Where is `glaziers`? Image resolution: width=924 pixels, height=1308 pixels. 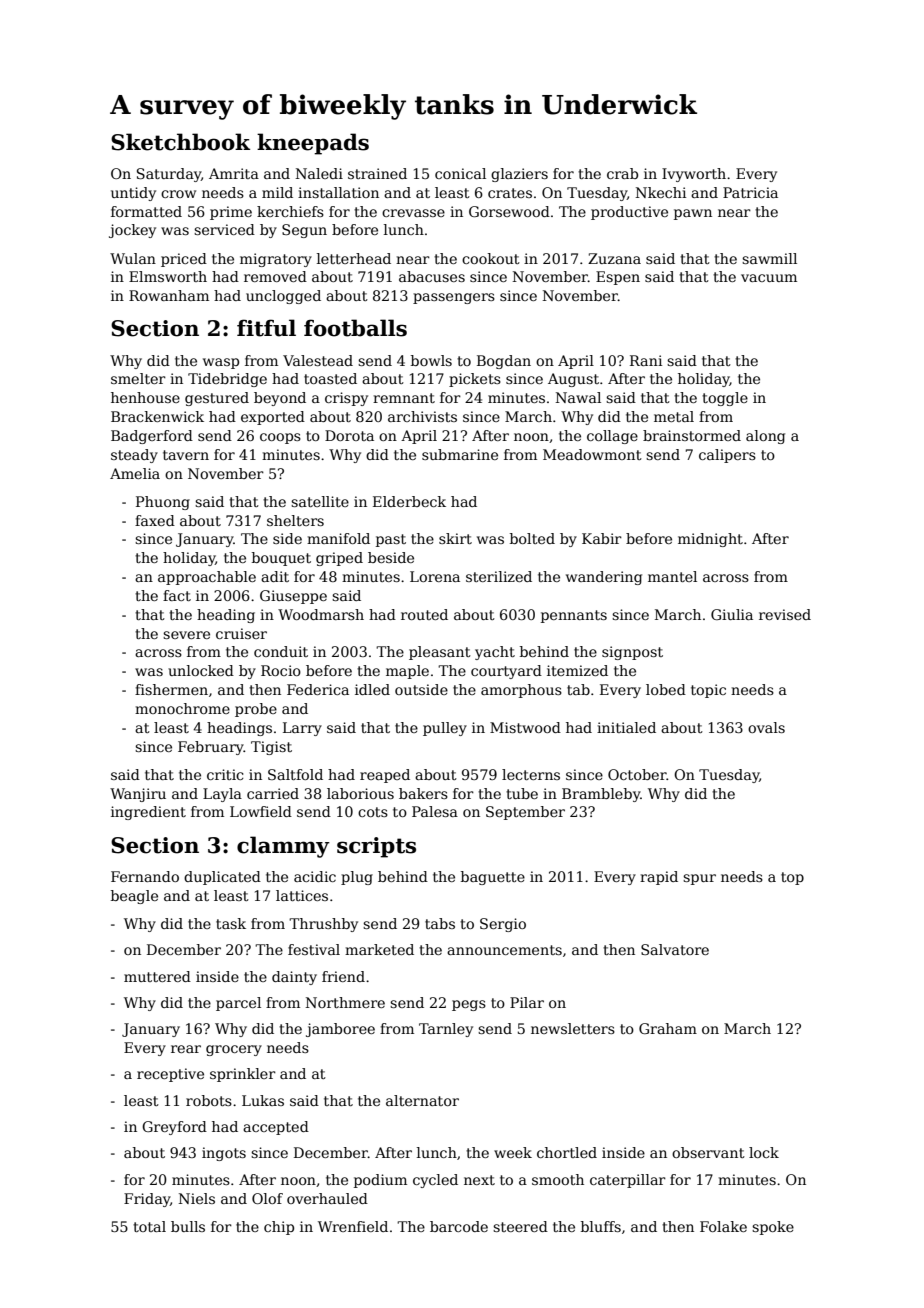 glaziers is located at coordinates (519, 175).
